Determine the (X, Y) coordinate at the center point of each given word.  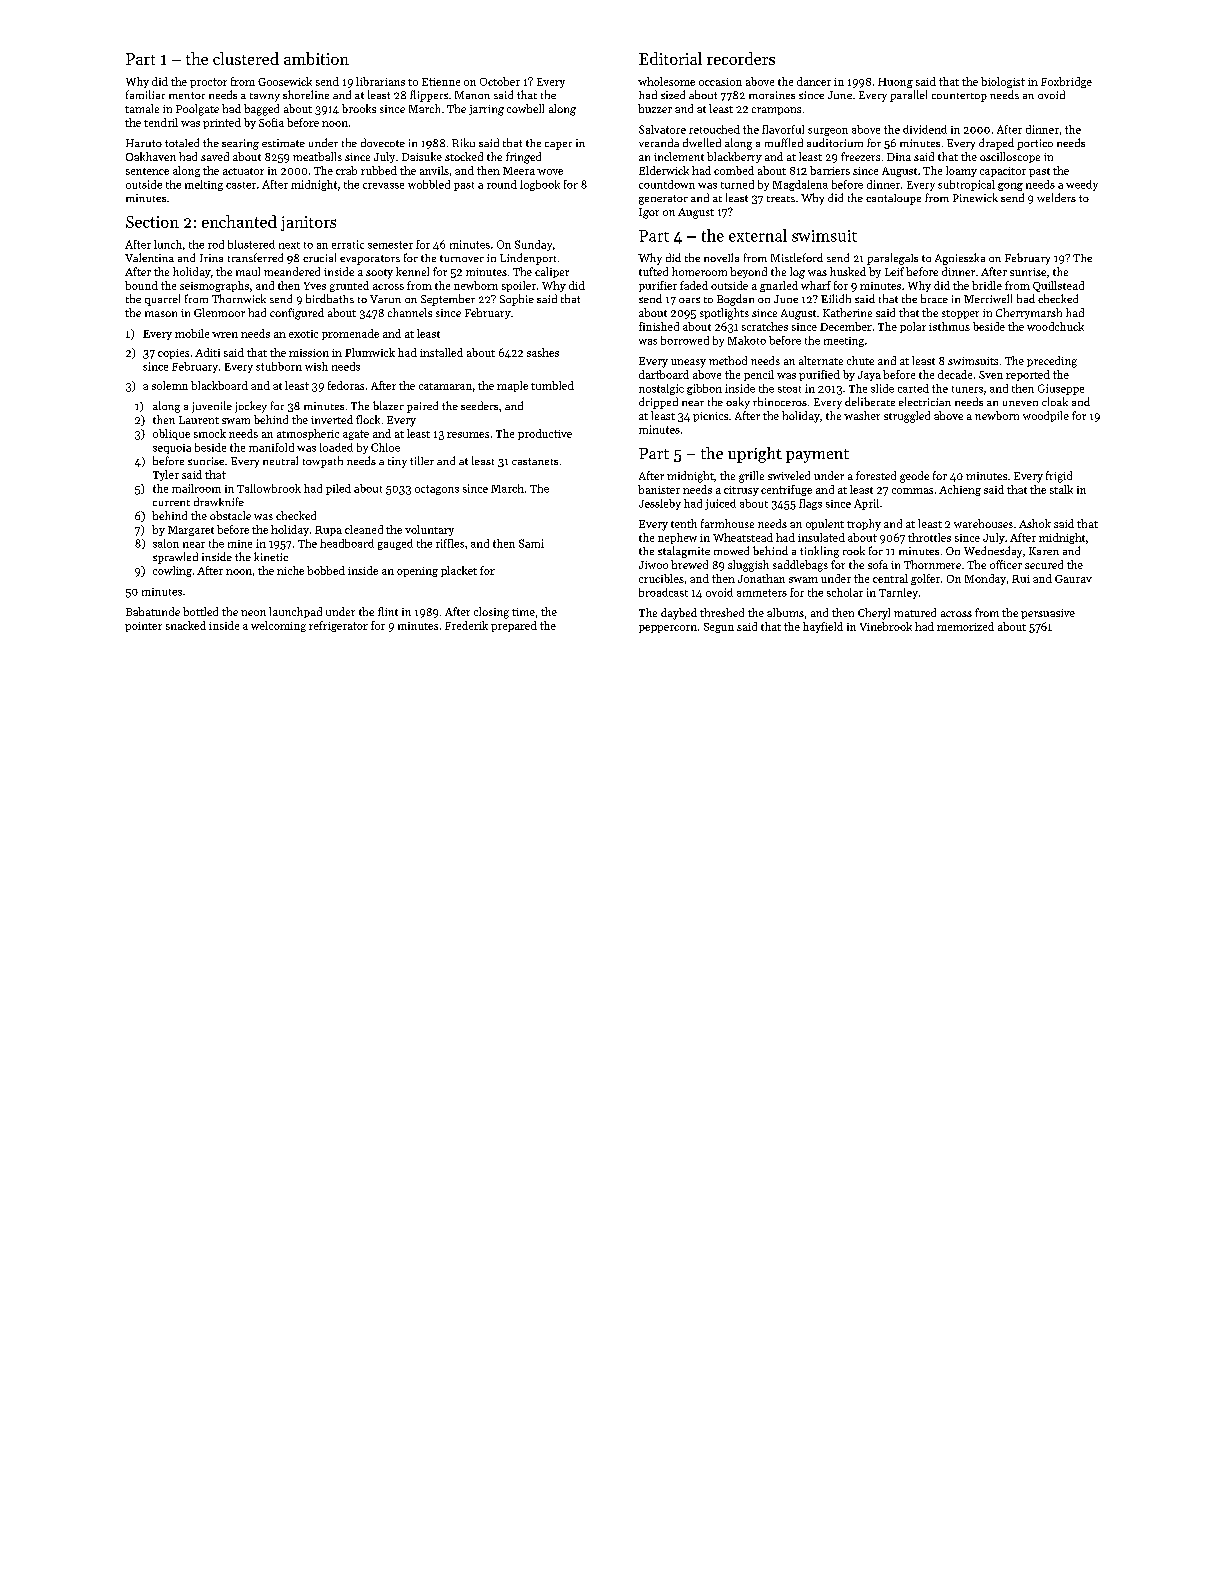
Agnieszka (960, 259)
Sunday (533, 245)
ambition (316, 58)
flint (388, 611)
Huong (895, 83)
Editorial (670, 58)
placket (459, 571)
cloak (1055, 401)
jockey (251, 407)
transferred (255, 257)
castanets (535, 461)
